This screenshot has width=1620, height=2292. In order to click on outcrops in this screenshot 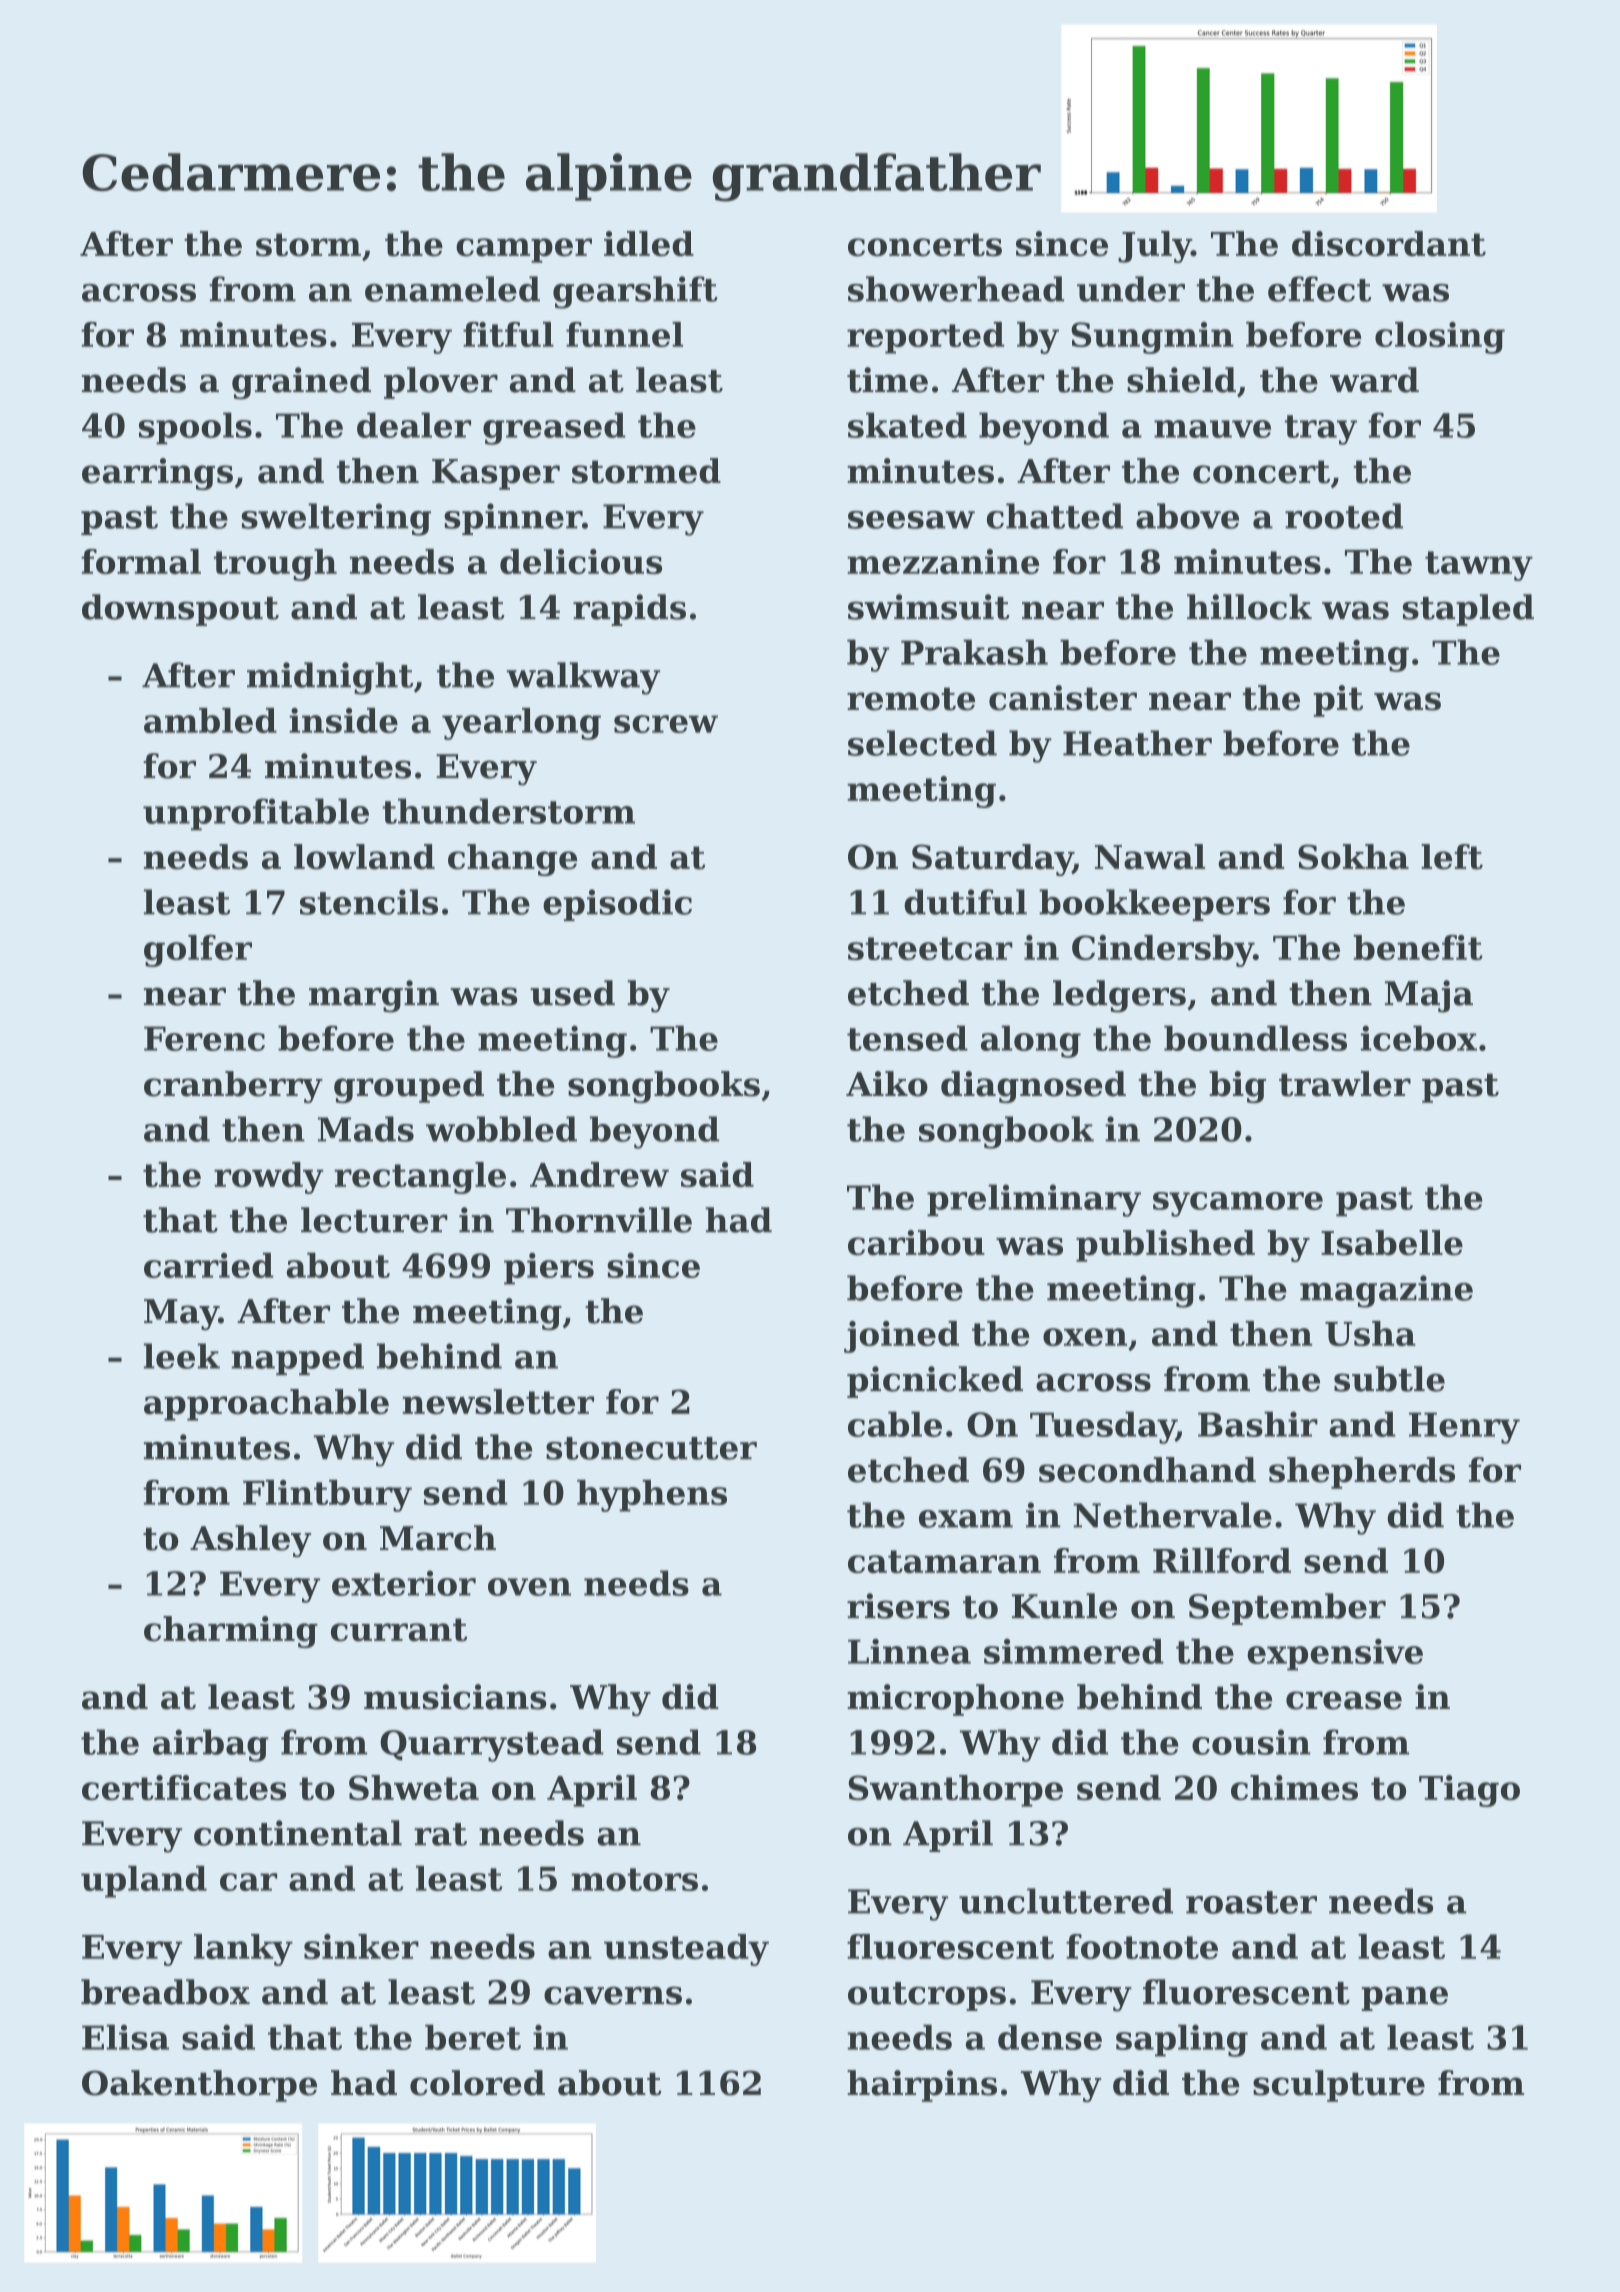, I will do `click(927, 1996)`.
